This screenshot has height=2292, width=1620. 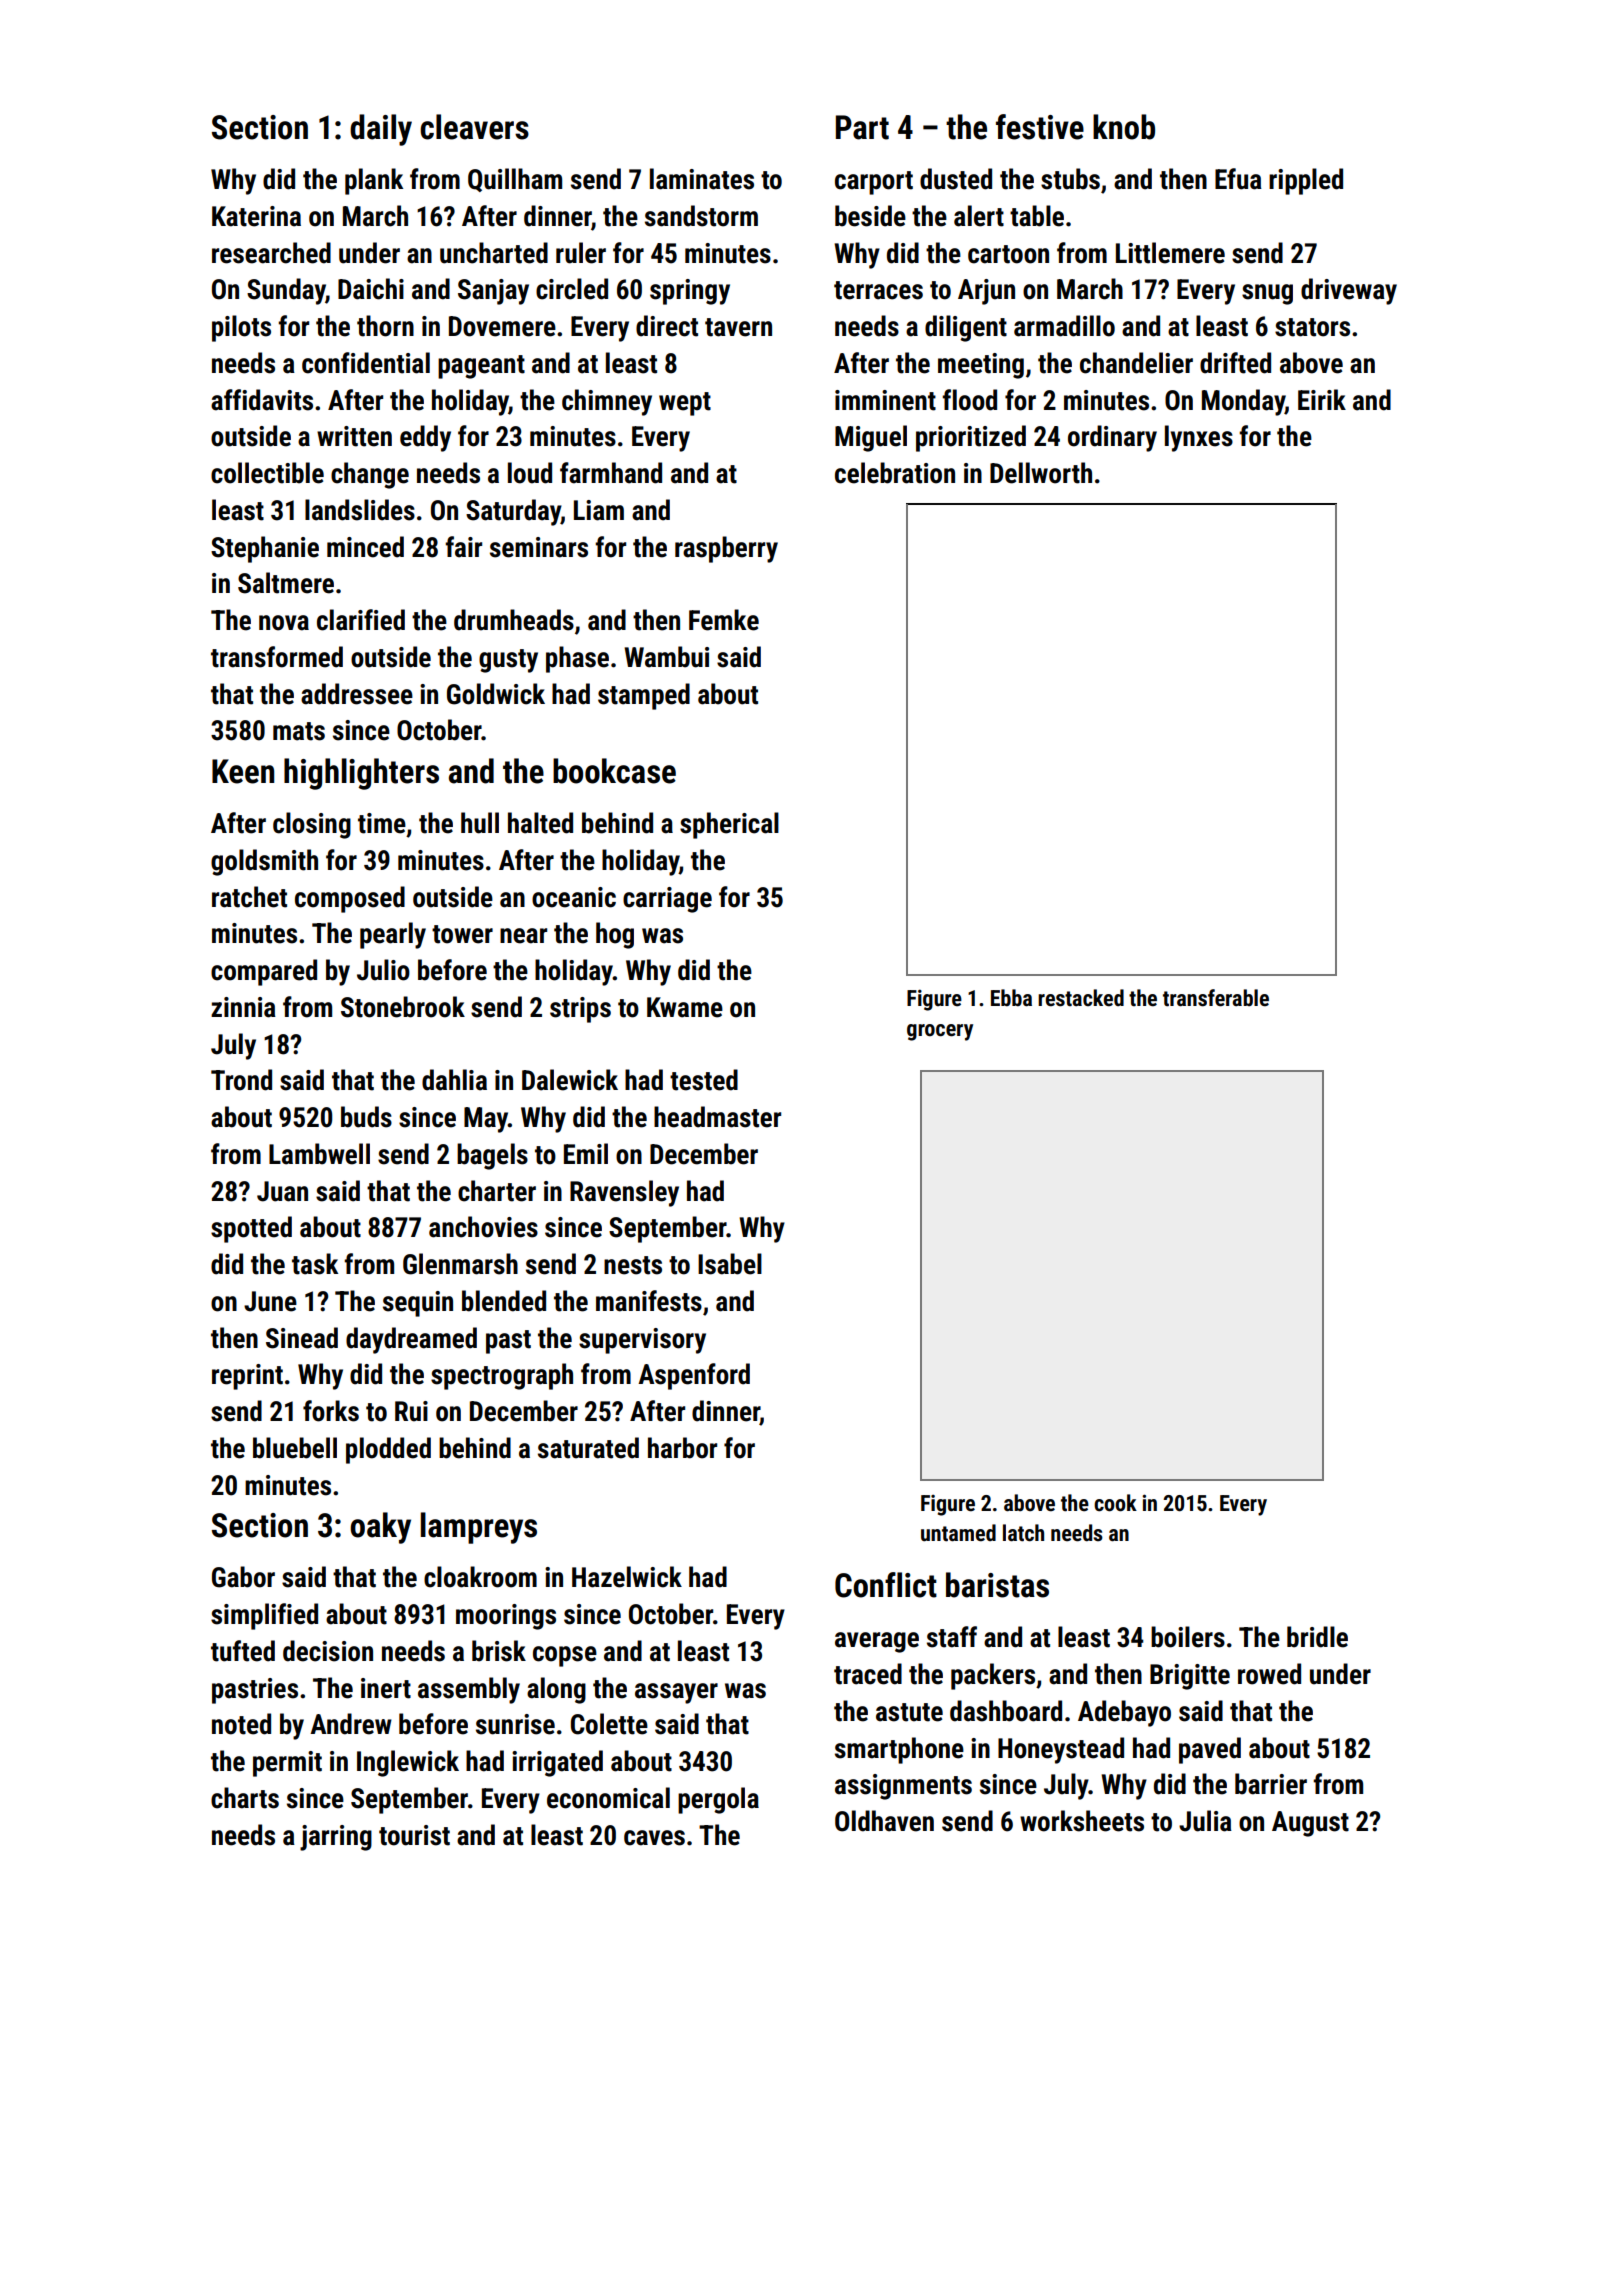 I want to click on uncharted, so click(x=494, y=253).
